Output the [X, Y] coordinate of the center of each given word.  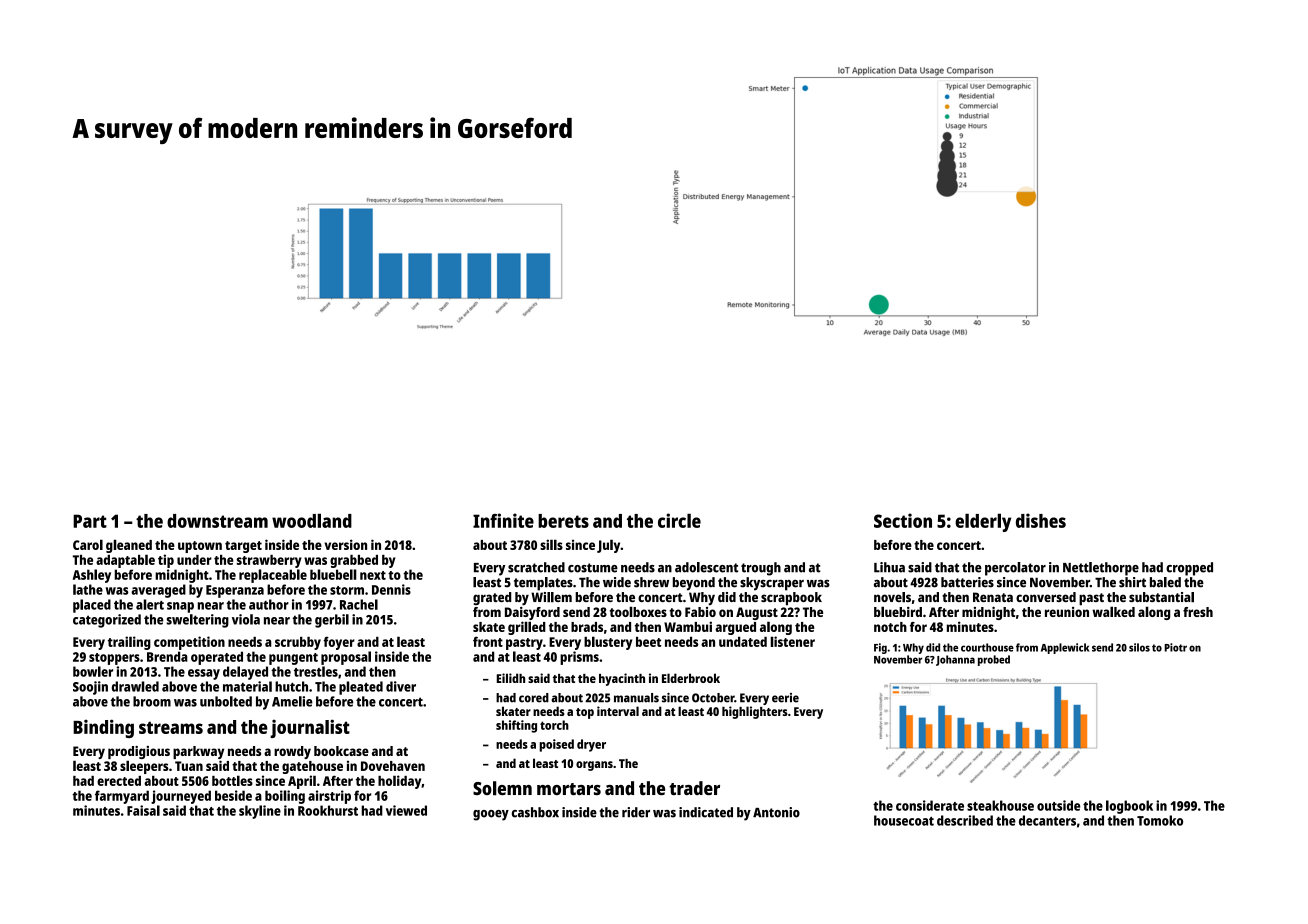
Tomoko [1160, 820]
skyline [260, 812]
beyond [694, 584]
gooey [491, 815]
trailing [129, 643]
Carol [88, 544]
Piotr [1176, 647]
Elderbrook [691, 678]
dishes [1041, 520]
